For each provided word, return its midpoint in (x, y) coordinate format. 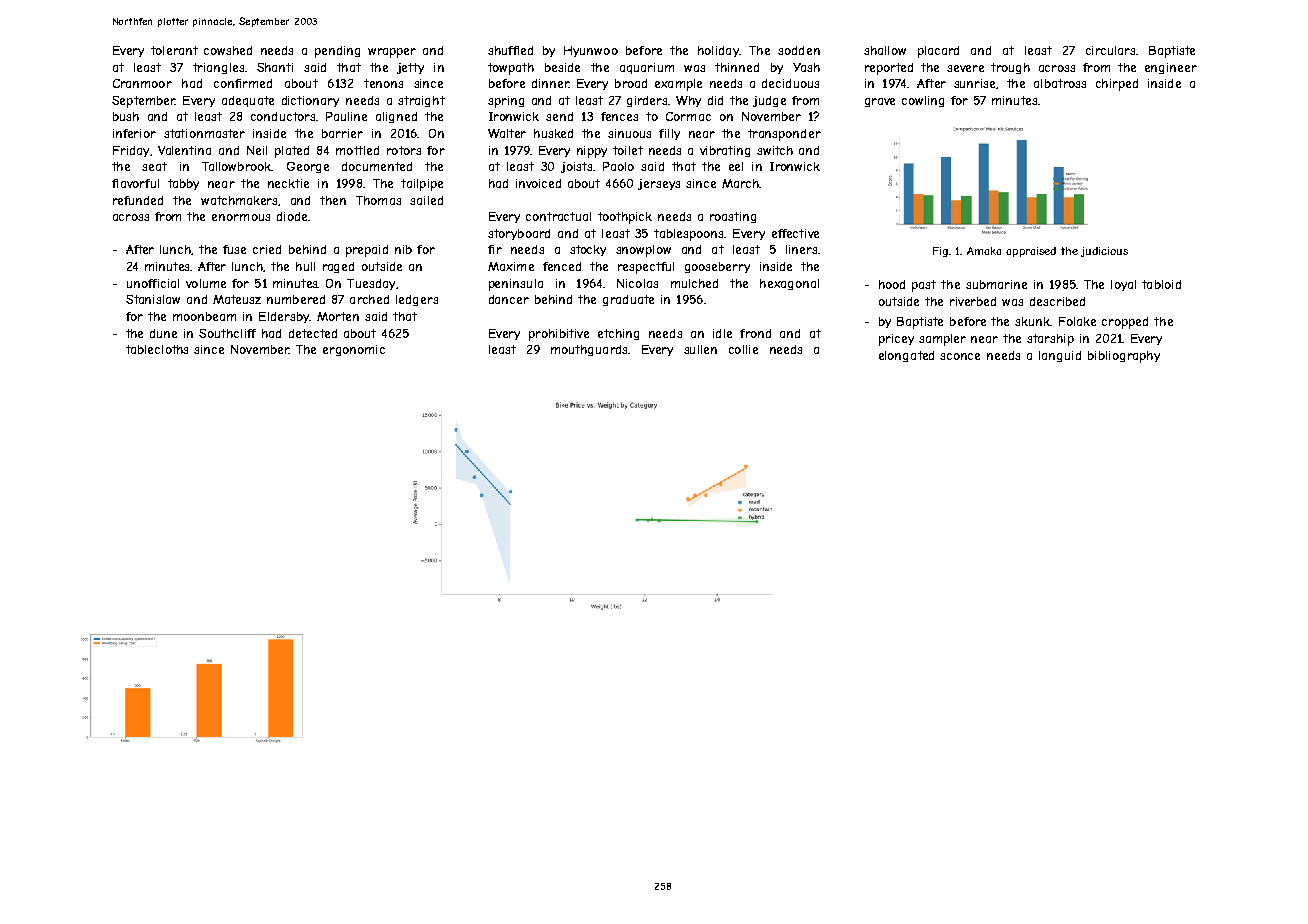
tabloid (1161, 284)
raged (338, 267)
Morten (338, 316)
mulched (694, 283)
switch (775, 150)
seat (154, 166)
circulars (1110, 50)
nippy (592, 152)
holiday (718, 51)
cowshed (228, 50)
